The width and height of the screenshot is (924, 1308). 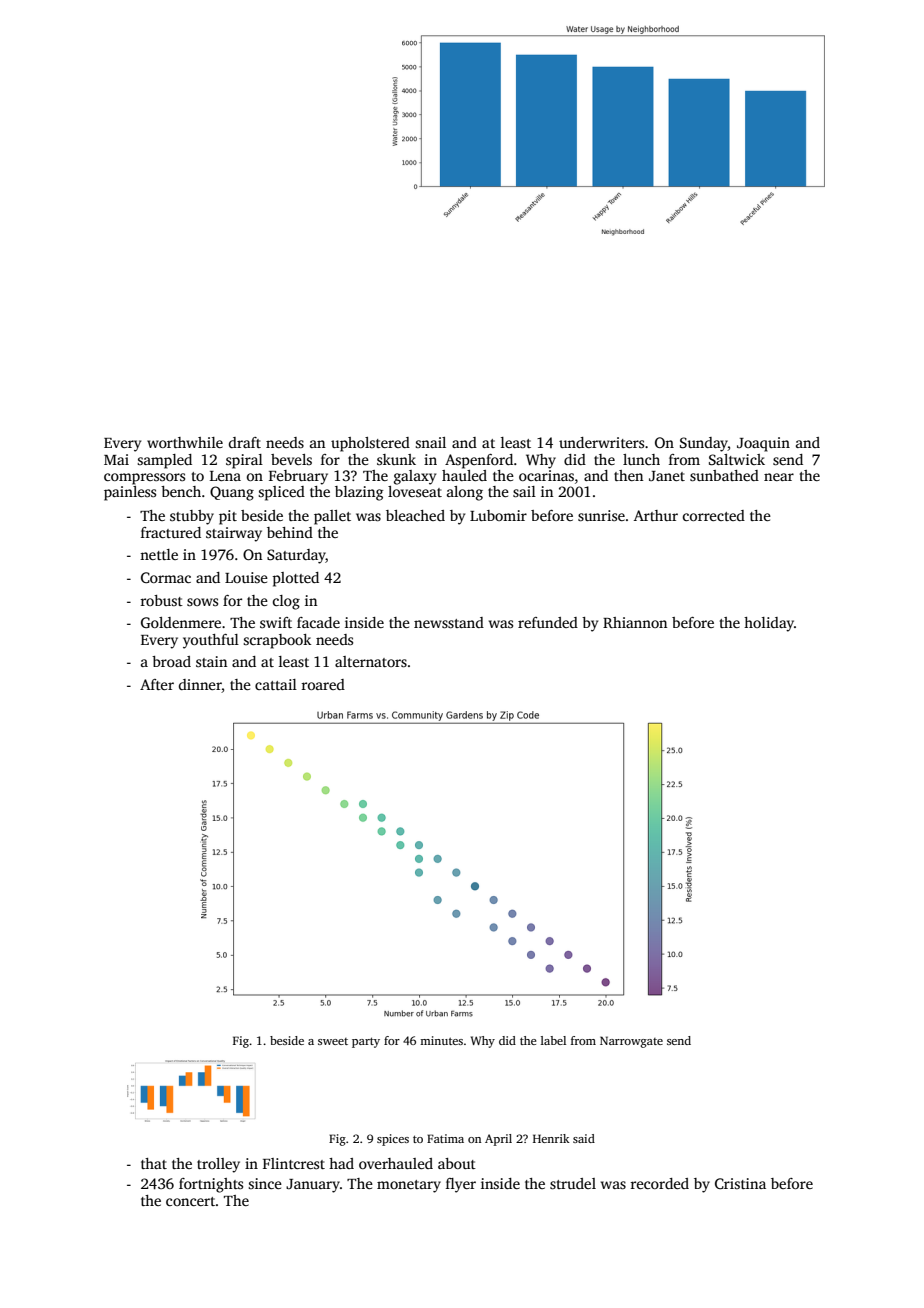 I want to click on sweet, so click(x=333, y=1041).
